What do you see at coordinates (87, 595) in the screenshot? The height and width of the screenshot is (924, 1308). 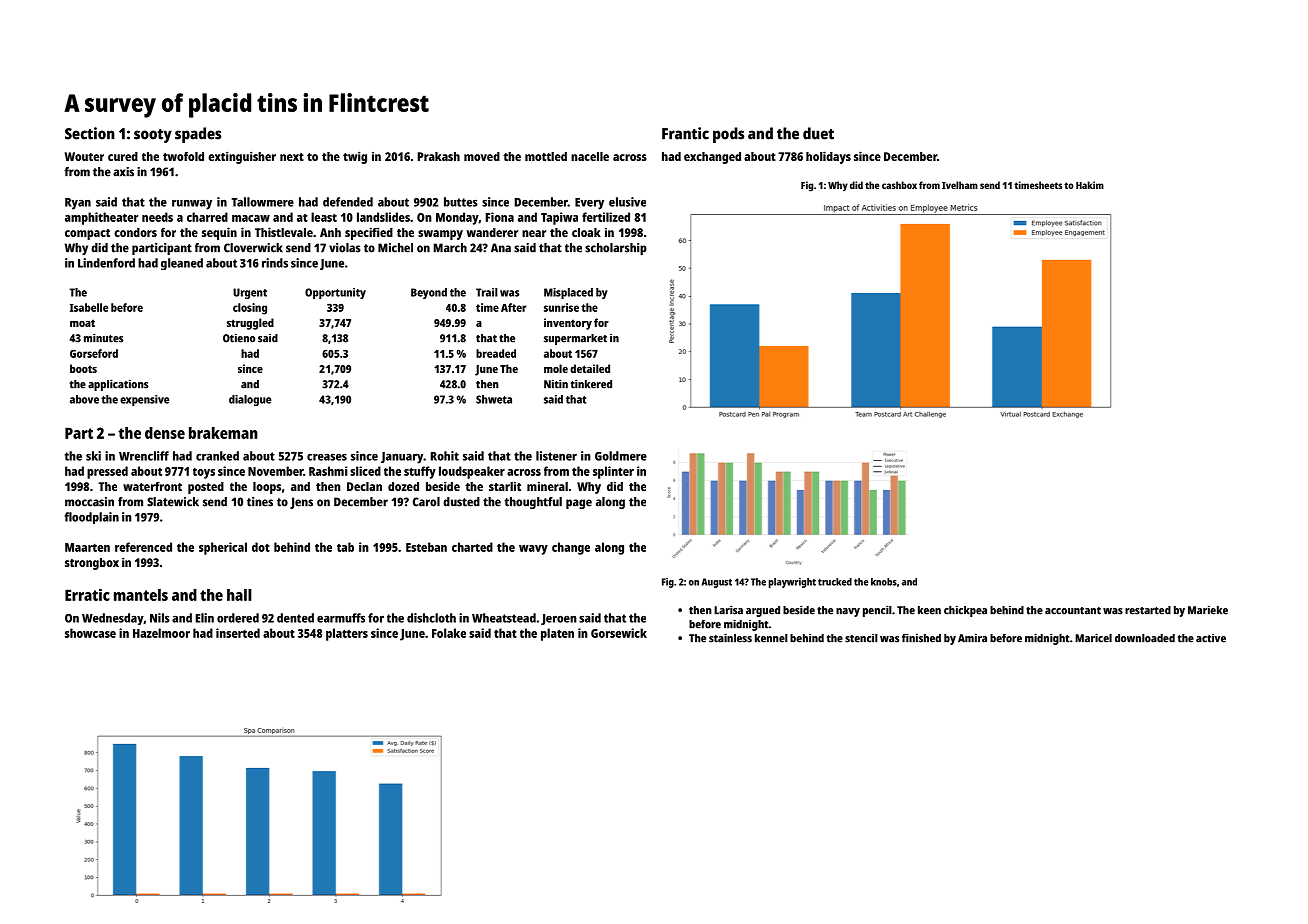 I see `Erratic` at bounding box center [87, 595].
